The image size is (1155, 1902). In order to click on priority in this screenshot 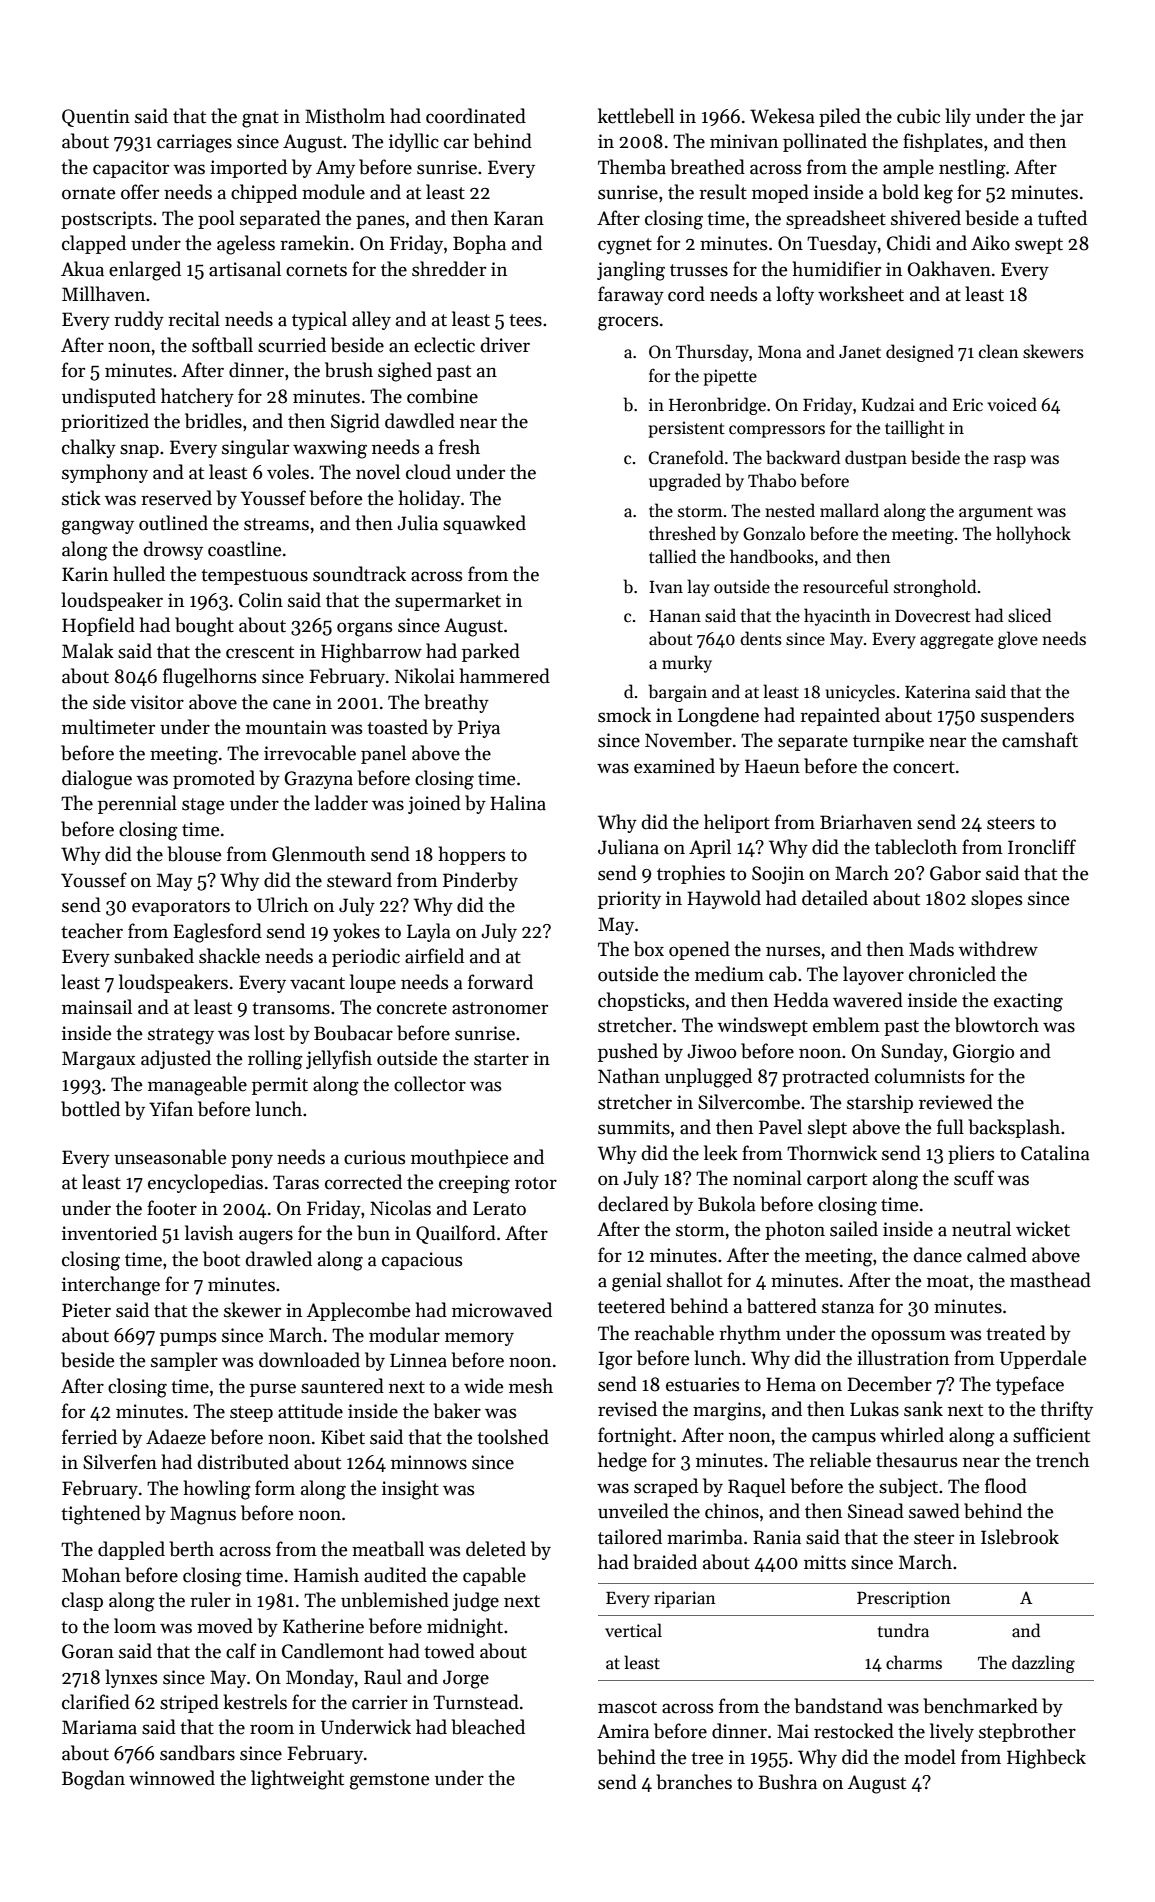, I will do `click(629, 900)`.
